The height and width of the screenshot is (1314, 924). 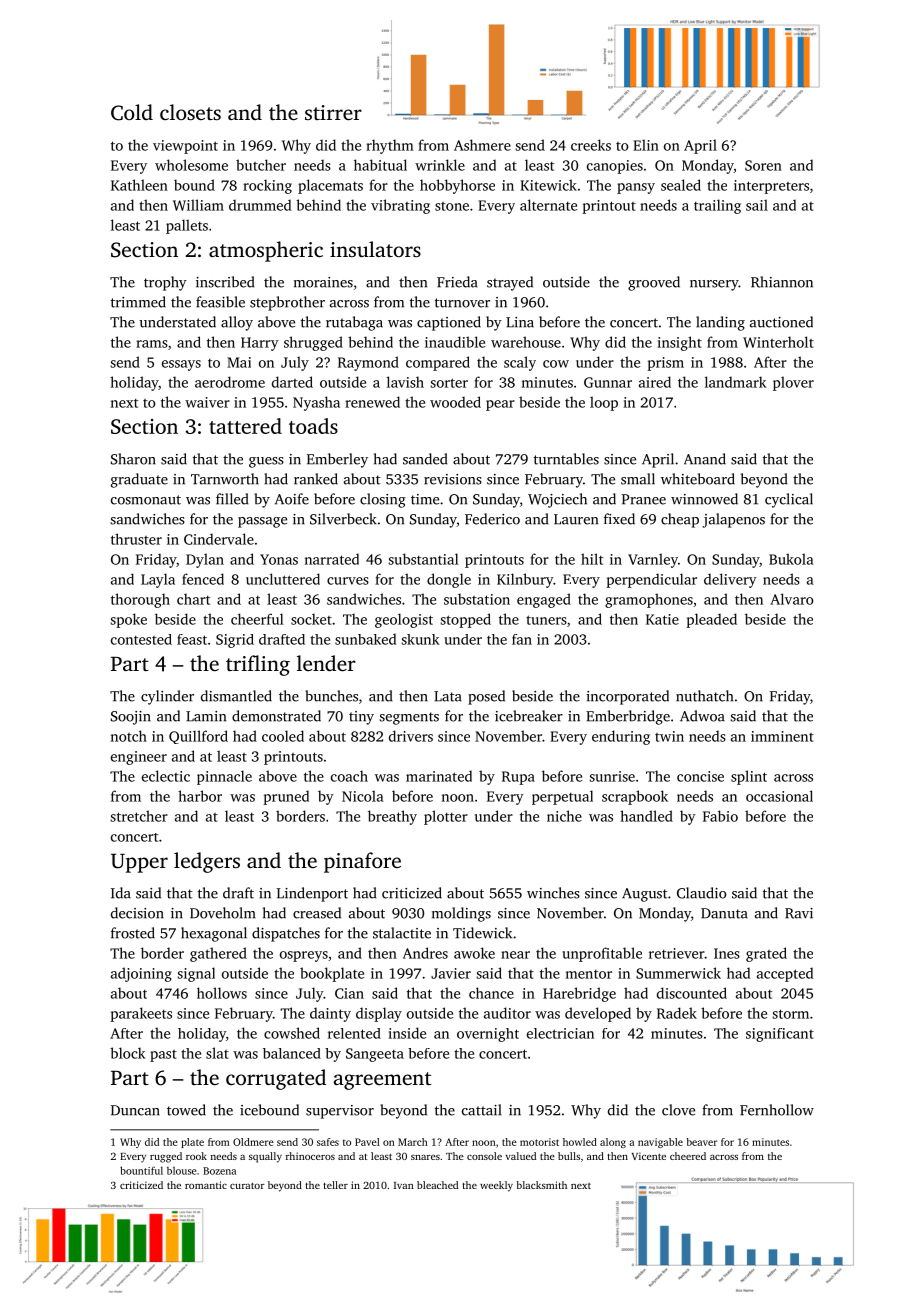 I want to click on spoke, so click(x=128, y=620).
